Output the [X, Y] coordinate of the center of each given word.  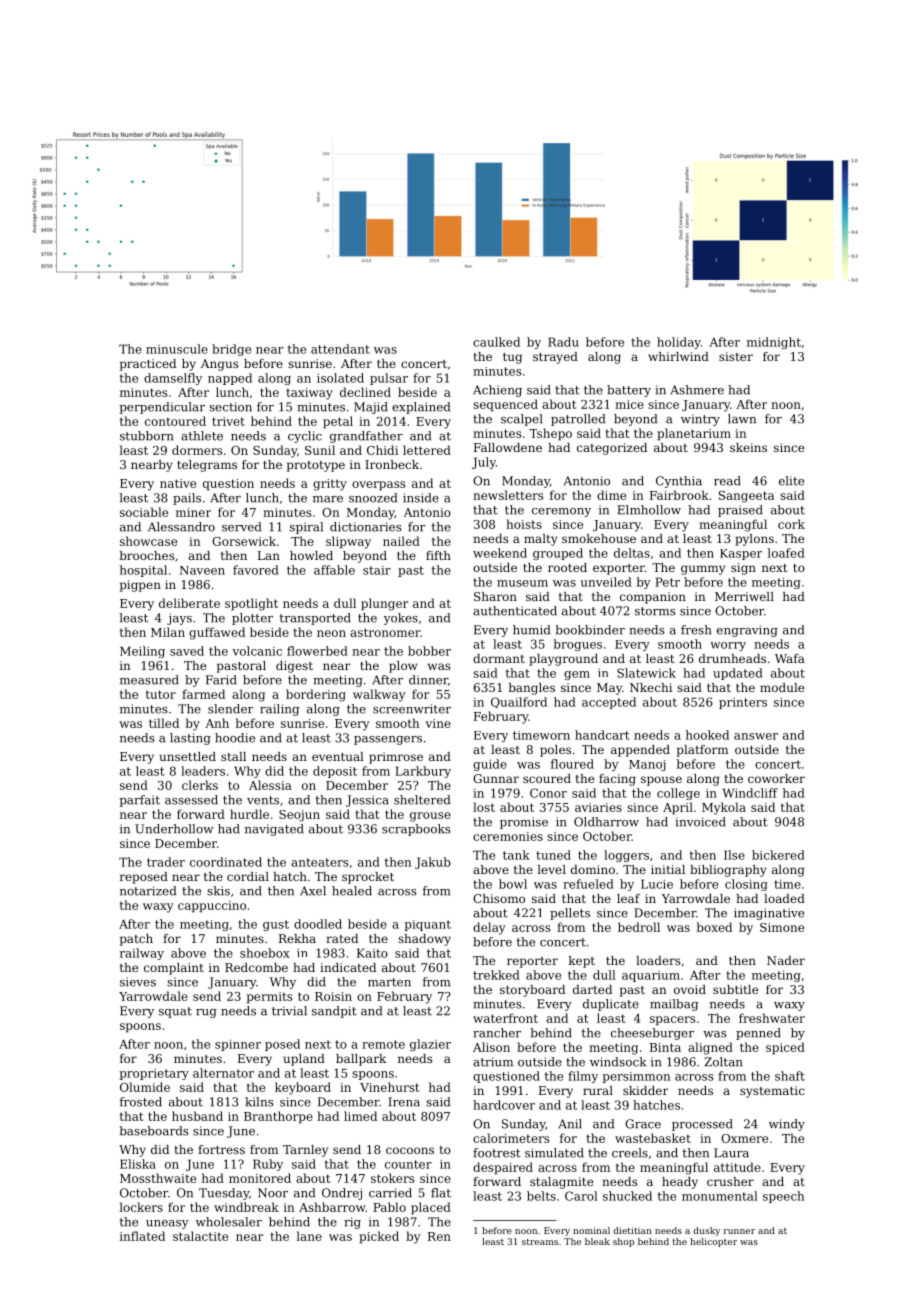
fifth [438, 555]
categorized [612, 449]
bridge [231, 350]
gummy [703, 570]
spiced [785, 1048]
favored [256, 570]
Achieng [497, 391]
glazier [430, 1045]
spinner [238, 1045]
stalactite [200, 1236]
